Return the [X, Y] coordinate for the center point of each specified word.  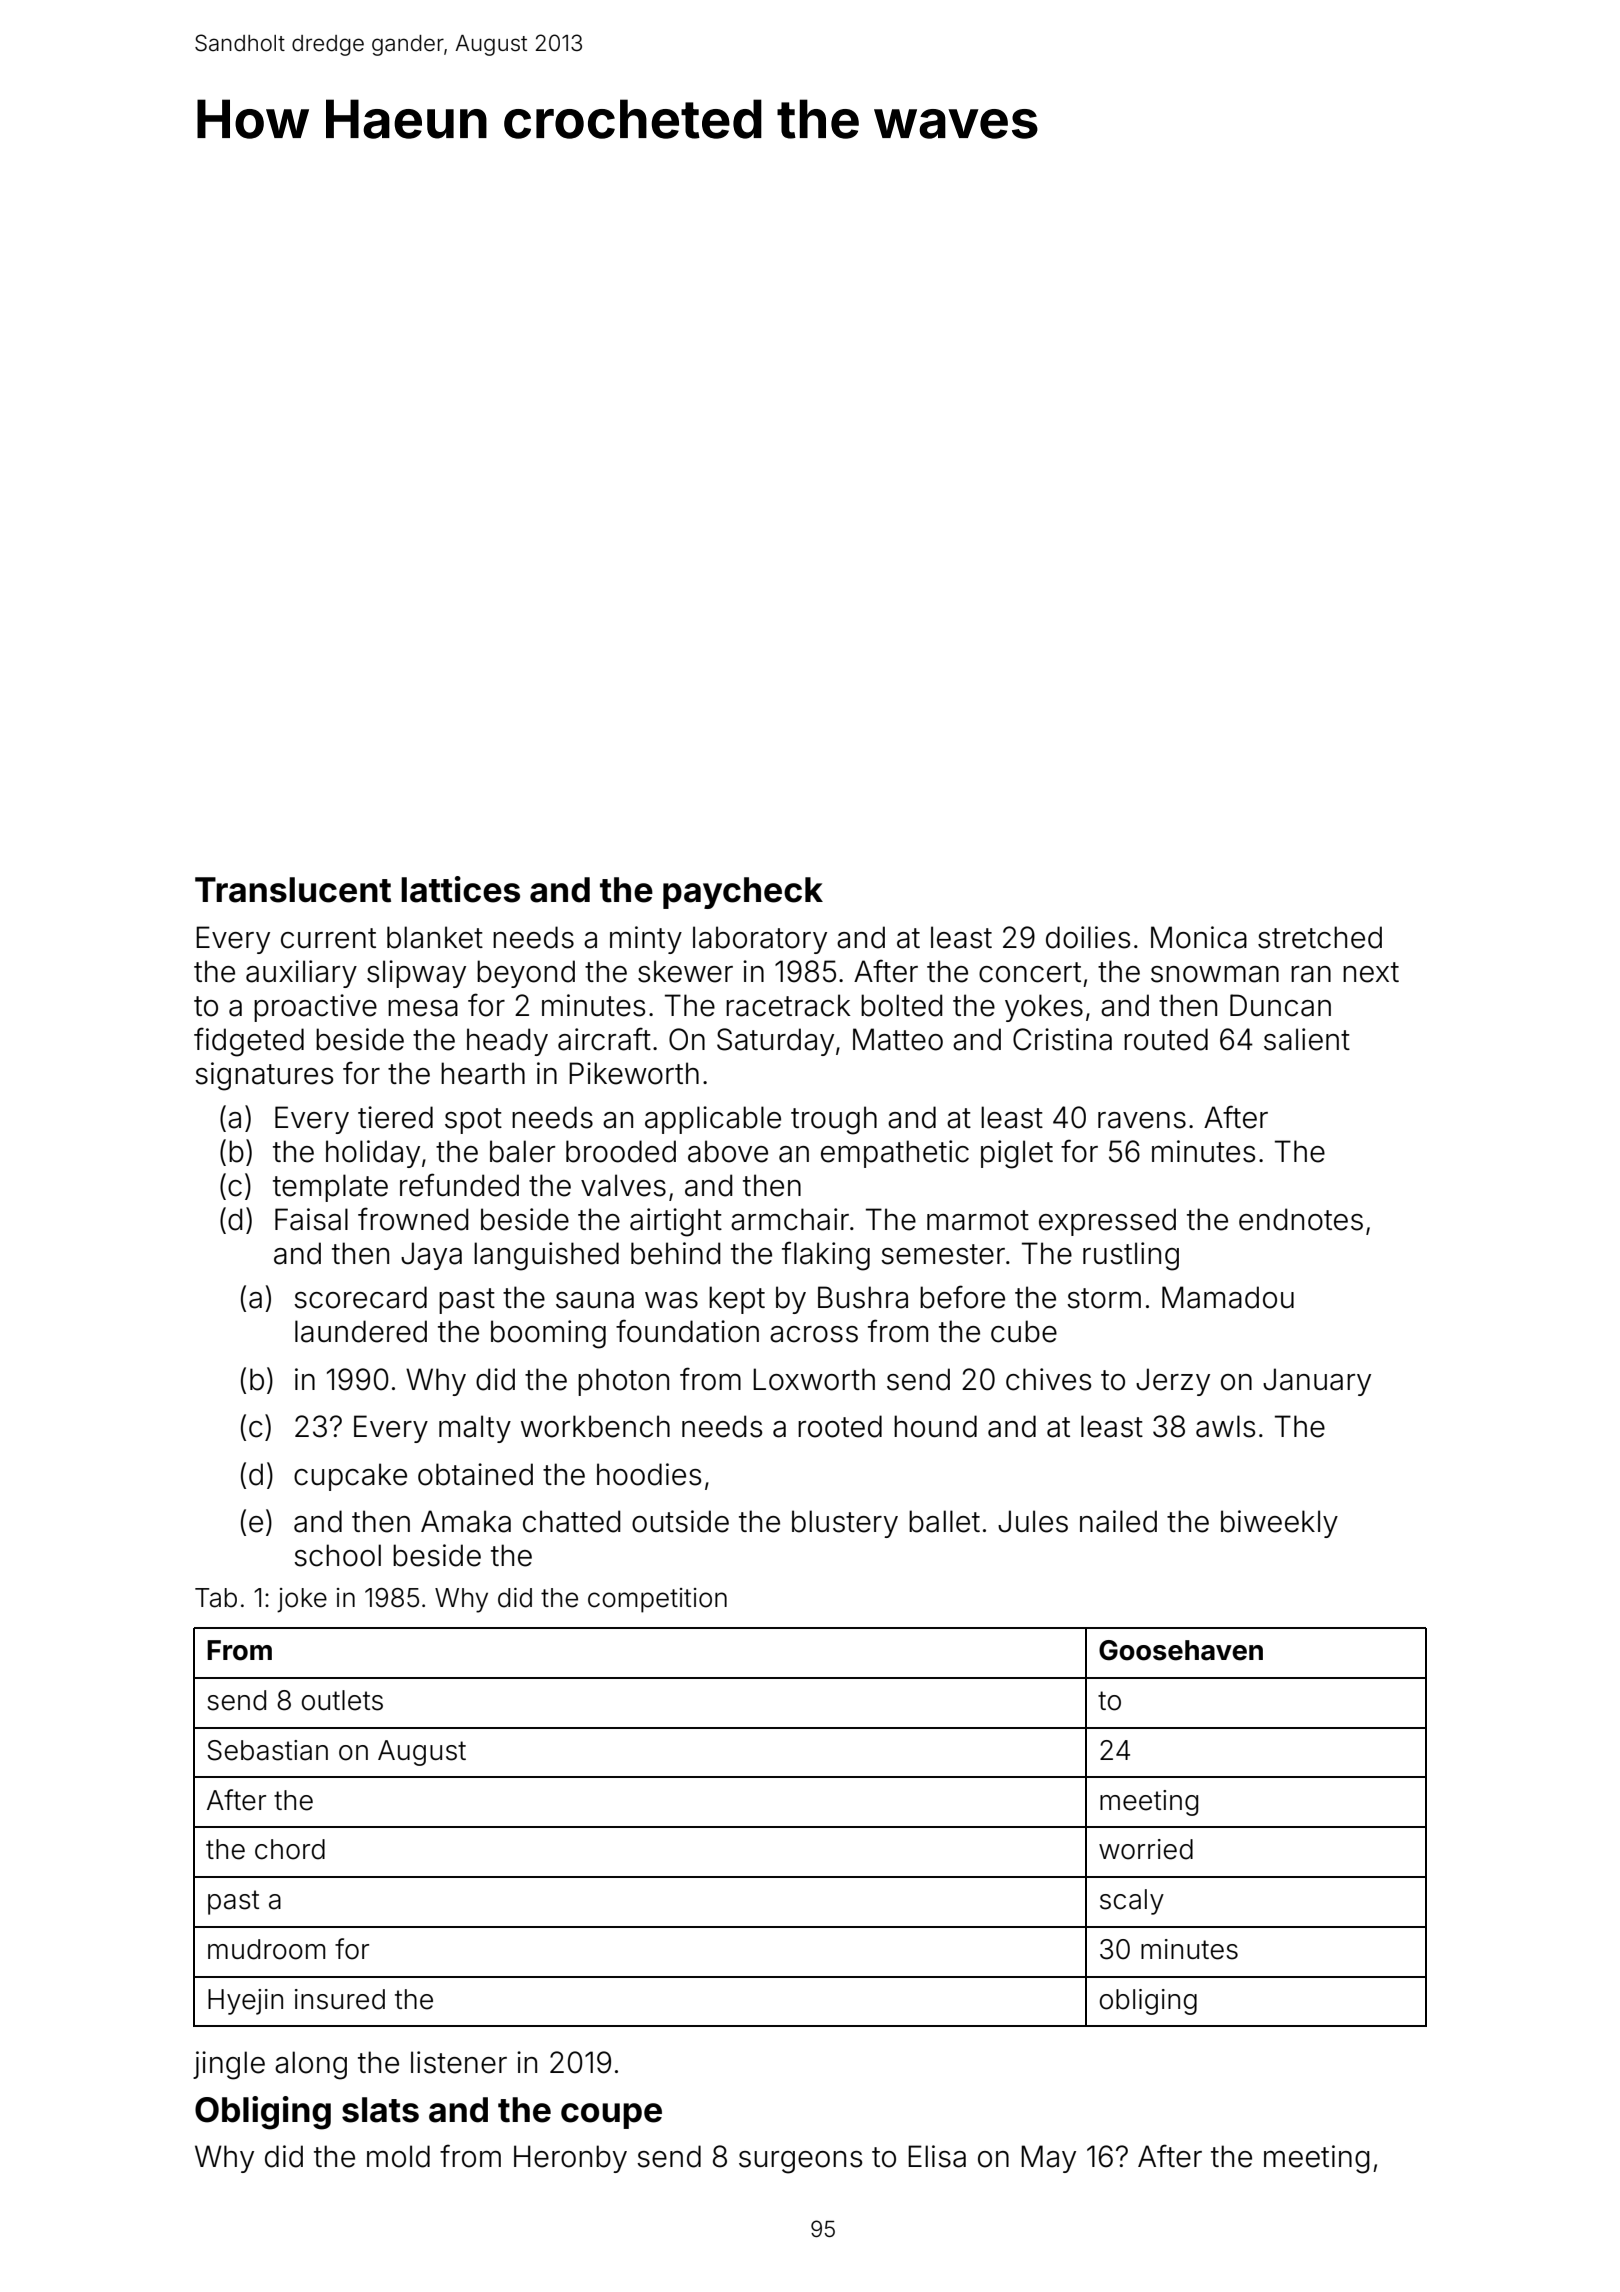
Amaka [466, 1521]
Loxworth [814, 1379]
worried [1146, 1849]
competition [657, 1600]
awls [1225, 1426]
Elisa [937, 2156]
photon [623, 1382]
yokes [1044, 1008]
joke [302, 1600]
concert [1030, 972]
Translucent [293, 890]
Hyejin [245, 2002]
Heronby [570, 2159]
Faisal [311, 1219]
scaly [1132, 1902]
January [1317, 1382]
